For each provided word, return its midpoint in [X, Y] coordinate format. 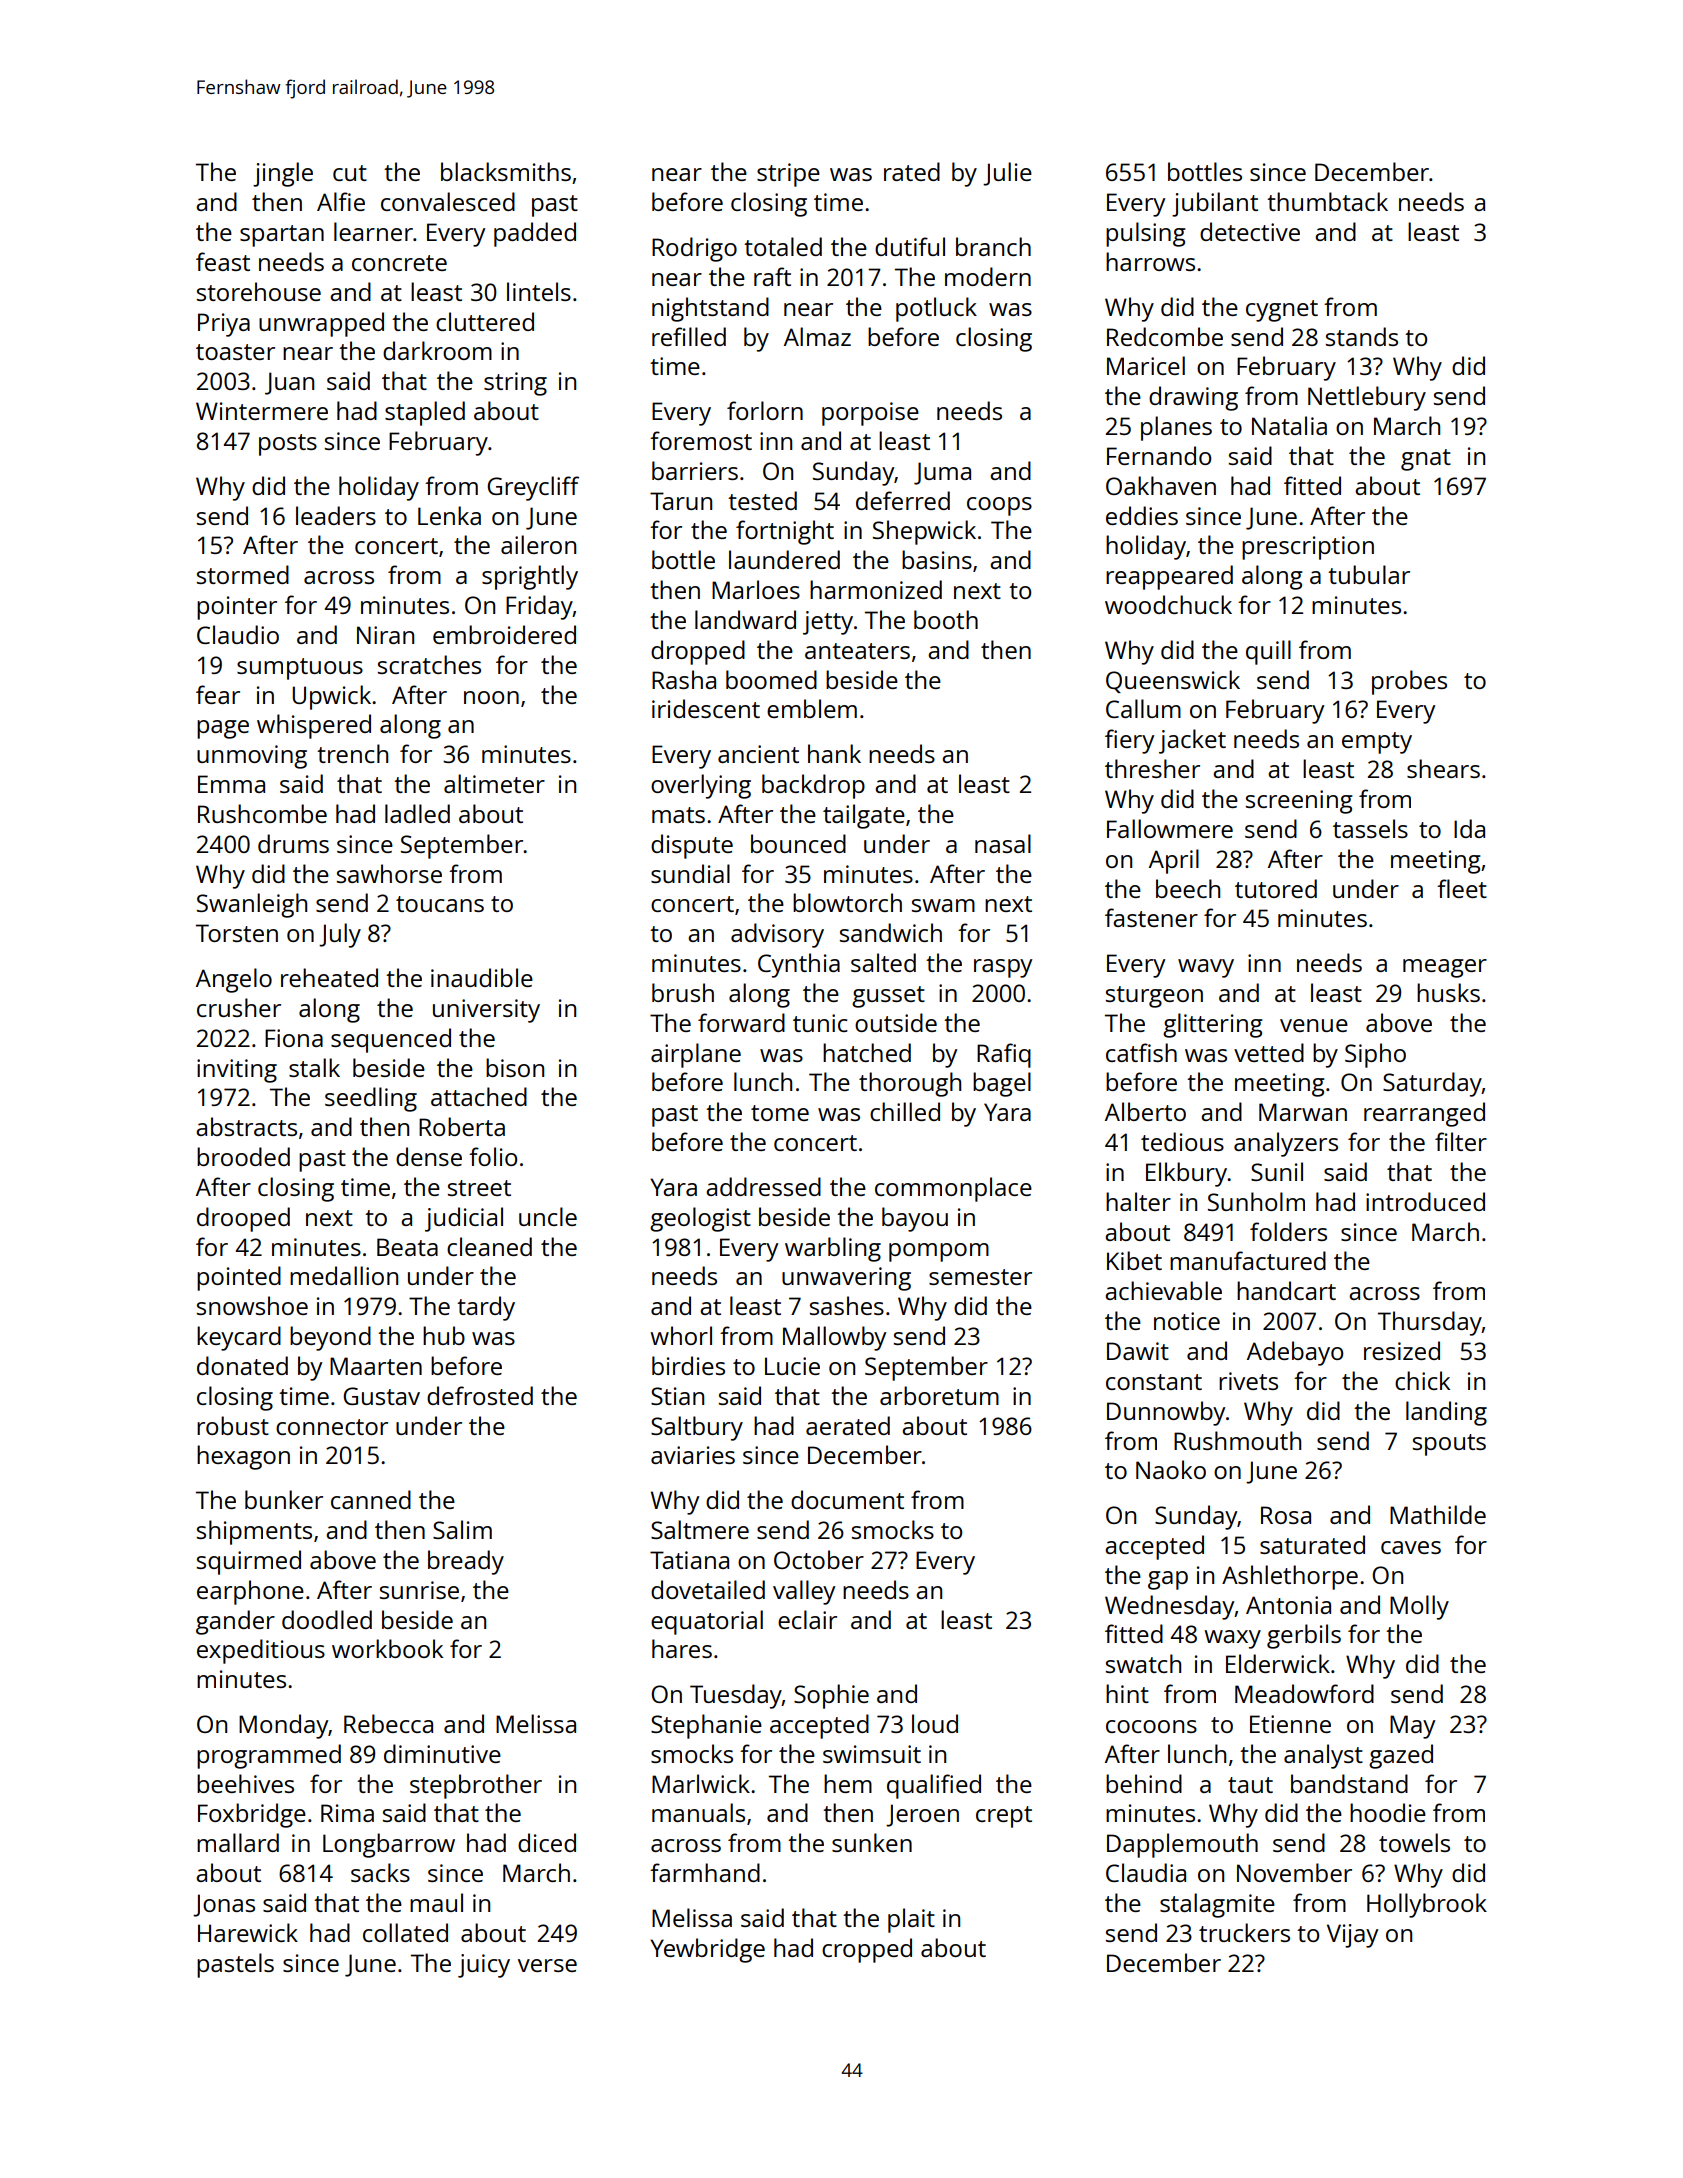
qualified [934, 1786]
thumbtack [1327, 201]
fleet [1462, 888]
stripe [788, 175]
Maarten [376, 1366]
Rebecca [388, 1723]
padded [535, 234]
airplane [696, 1055]
